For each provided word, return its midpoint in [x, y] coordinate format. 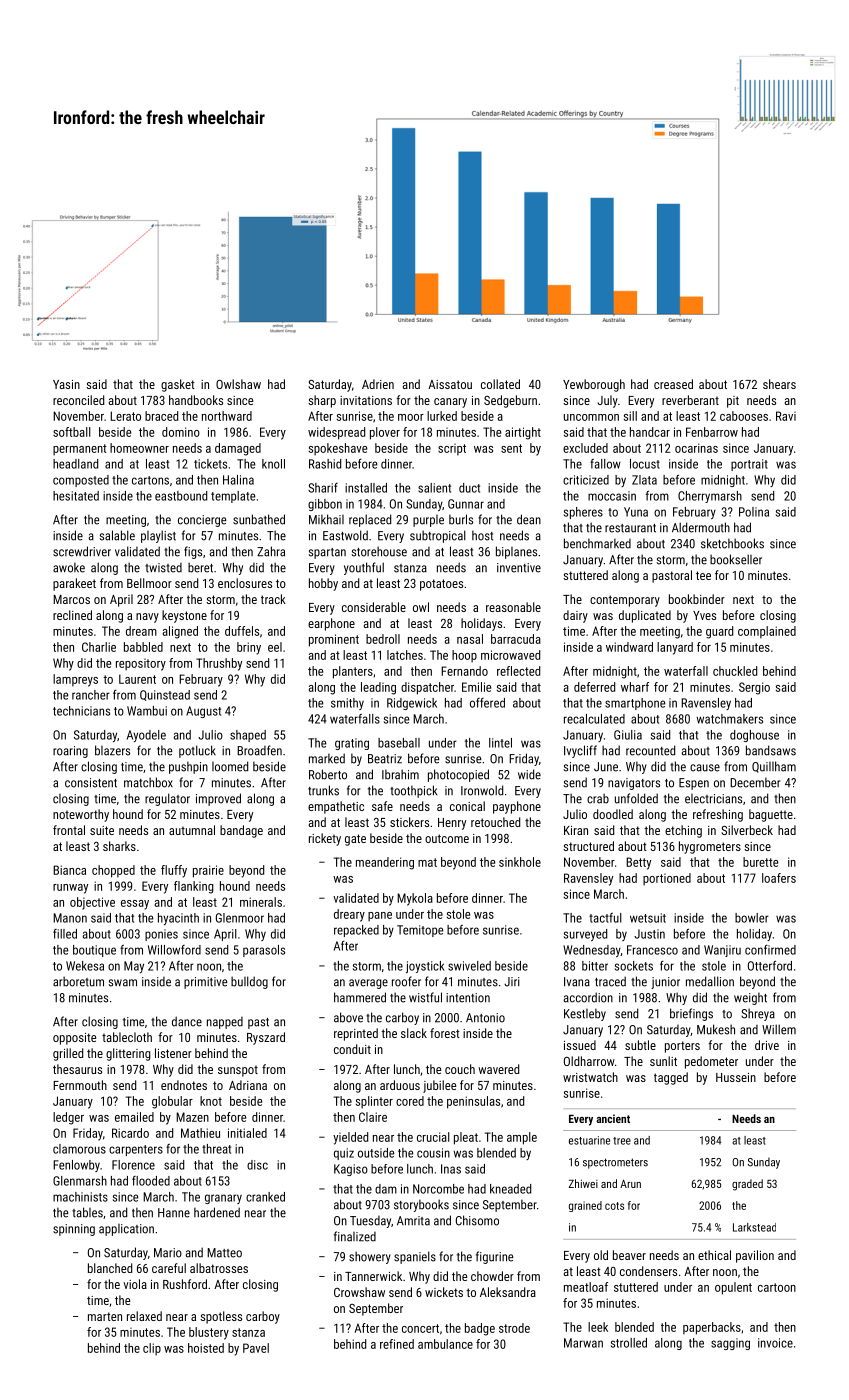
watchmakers [729, 719]
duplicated [645, 616]
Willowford [174, 950]
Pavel [256, 1348]
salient [434, 488]
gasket [178, 385]
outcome [447, 838]
